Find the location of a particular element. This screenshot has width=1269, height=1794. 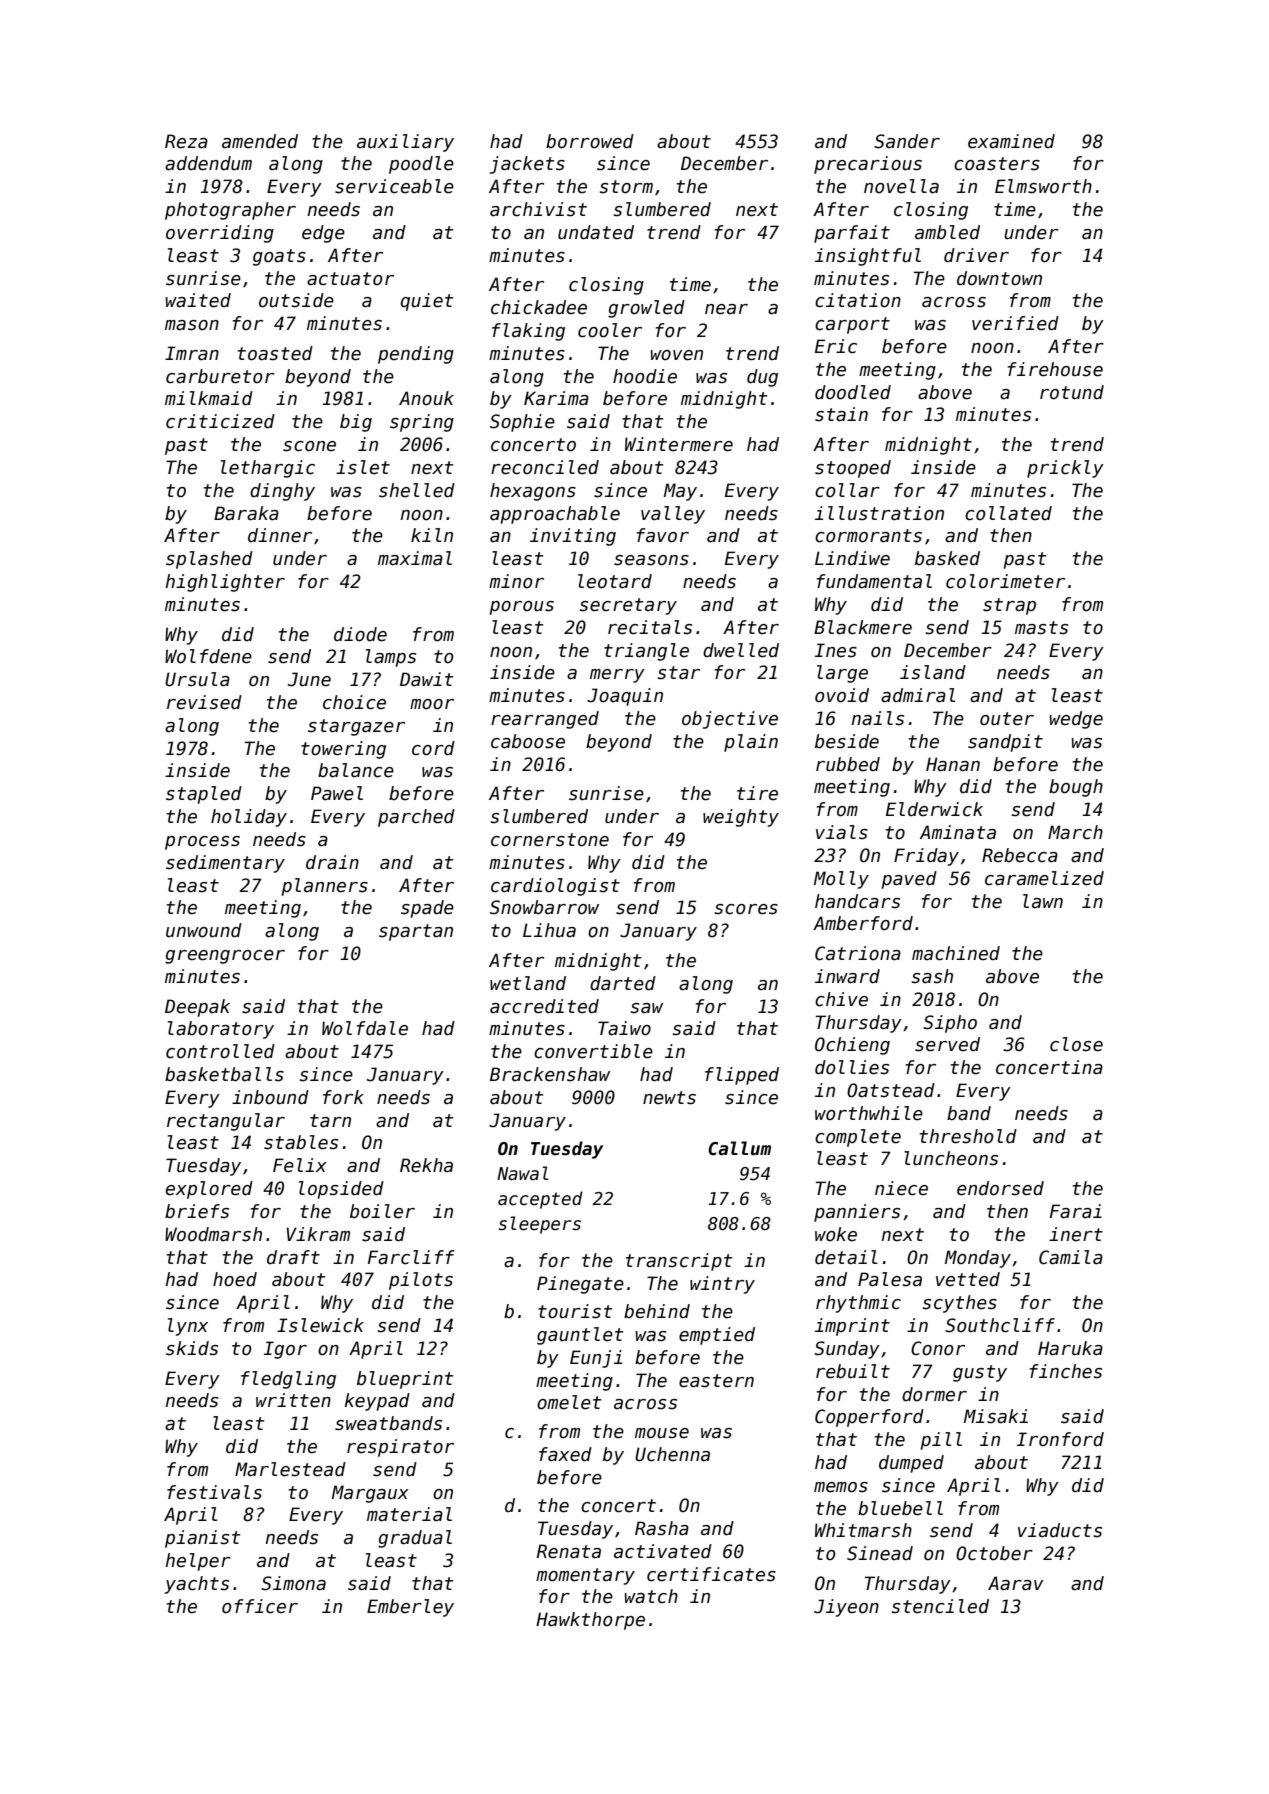

niece is located at coordinates (901, 1188).
